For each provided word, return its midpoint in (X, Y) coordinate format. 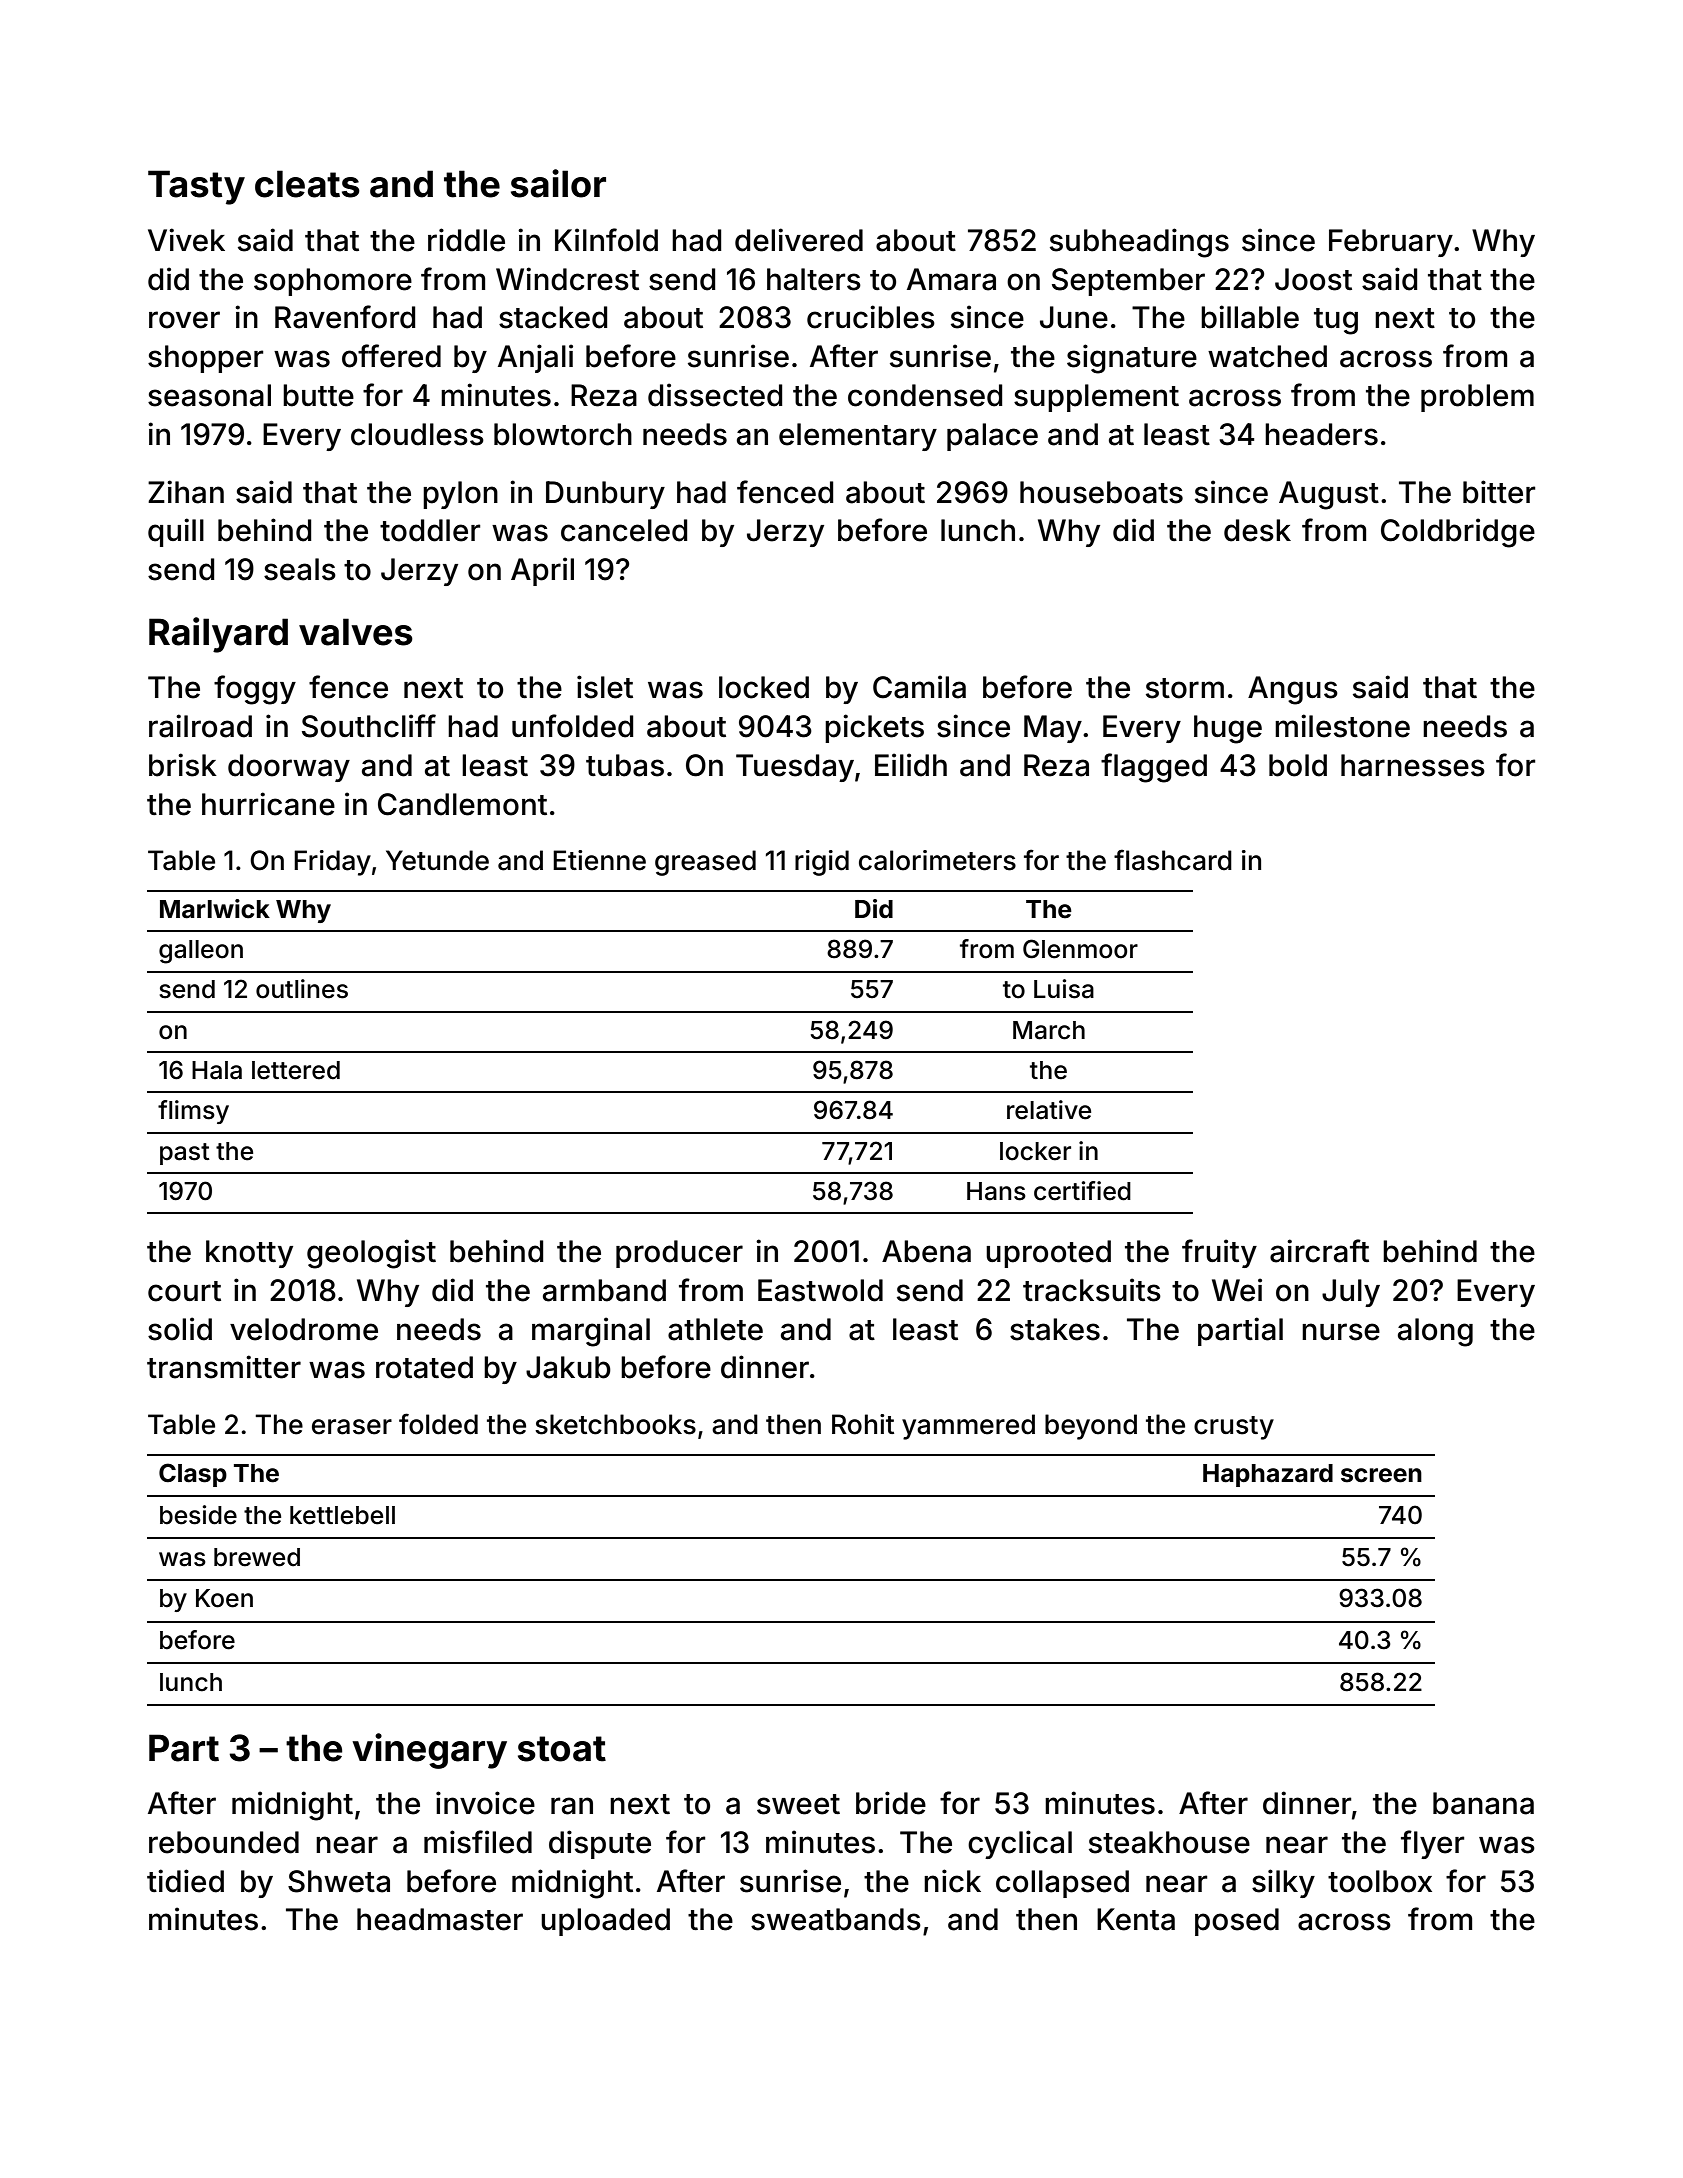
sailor (558, 183)
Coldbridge (1458, 533)
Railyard (218, 635)
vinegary (429, 1751)
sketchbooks (615, 1424)
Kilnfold (606, 240)
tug (1336, 321)
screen (1381, 1475)
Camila (919, 687)
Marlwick (215, 909)
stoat (562, 1749)
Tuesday (795, 768)
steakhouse (1169, 1842)
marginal (591, 1332)
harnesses (1413, 765)
